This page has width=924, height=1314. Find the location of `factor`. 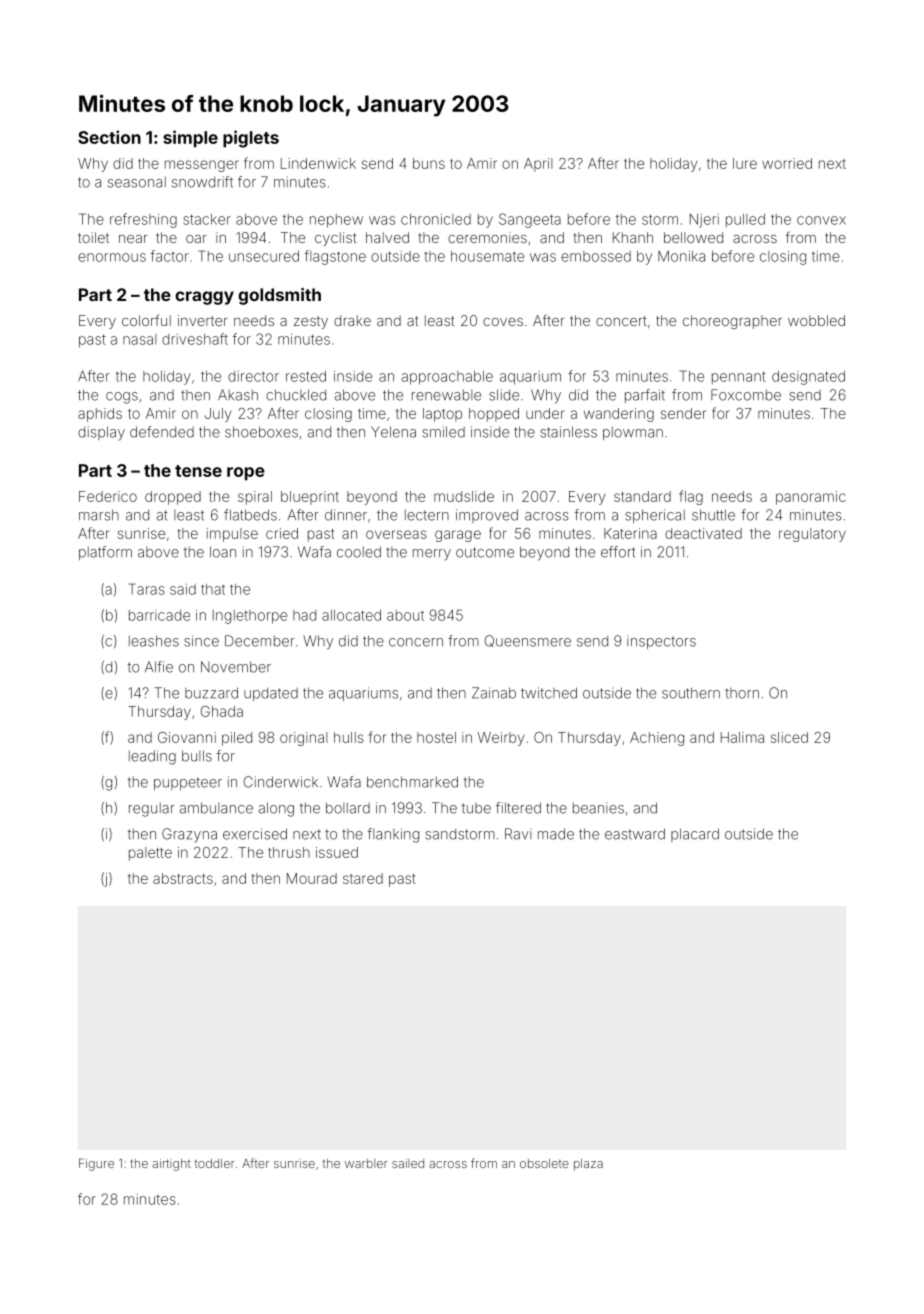

factor is located at coordinates (170, 256).
